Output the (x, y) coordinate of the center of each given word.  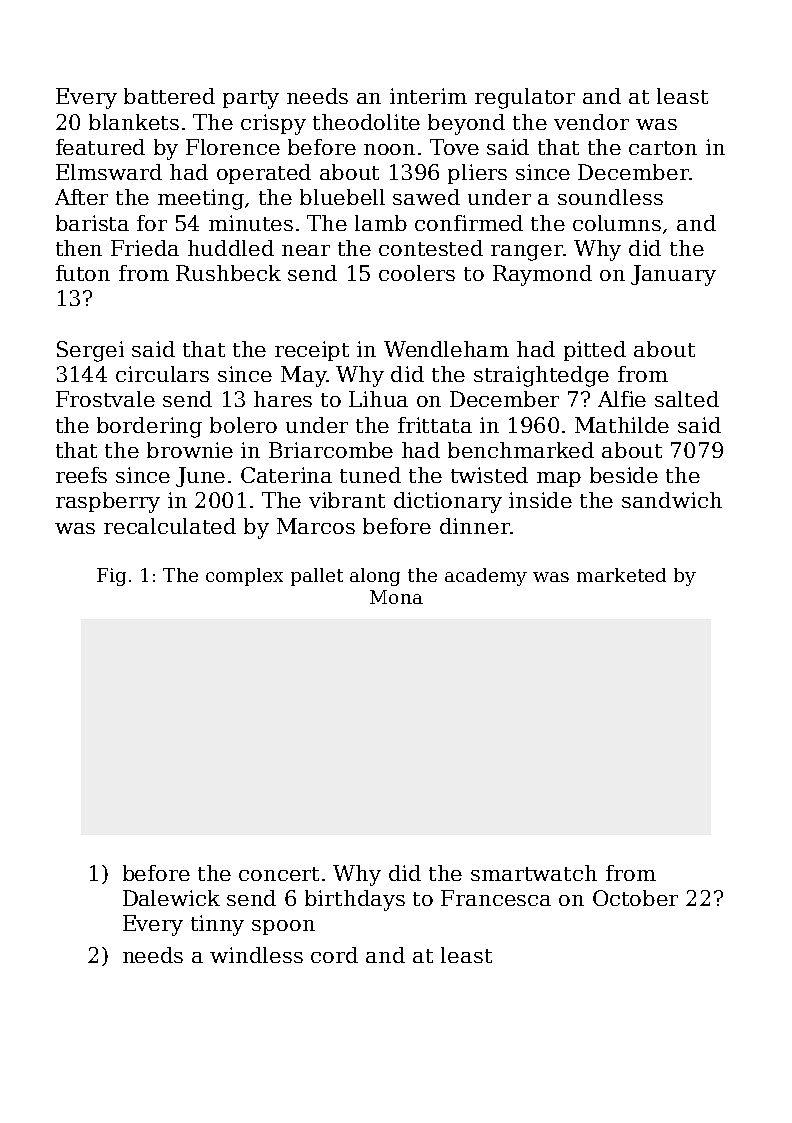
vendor (591, 122)
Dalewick (171, 898)
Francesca (496, 898)
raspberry (108, 502)
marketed (621, 575)
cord (334, 955)
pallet (317, 577)
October (635, 898)
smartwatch (534, 873)
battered (169, 96)
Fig (111, 577)
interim (428, 96)
